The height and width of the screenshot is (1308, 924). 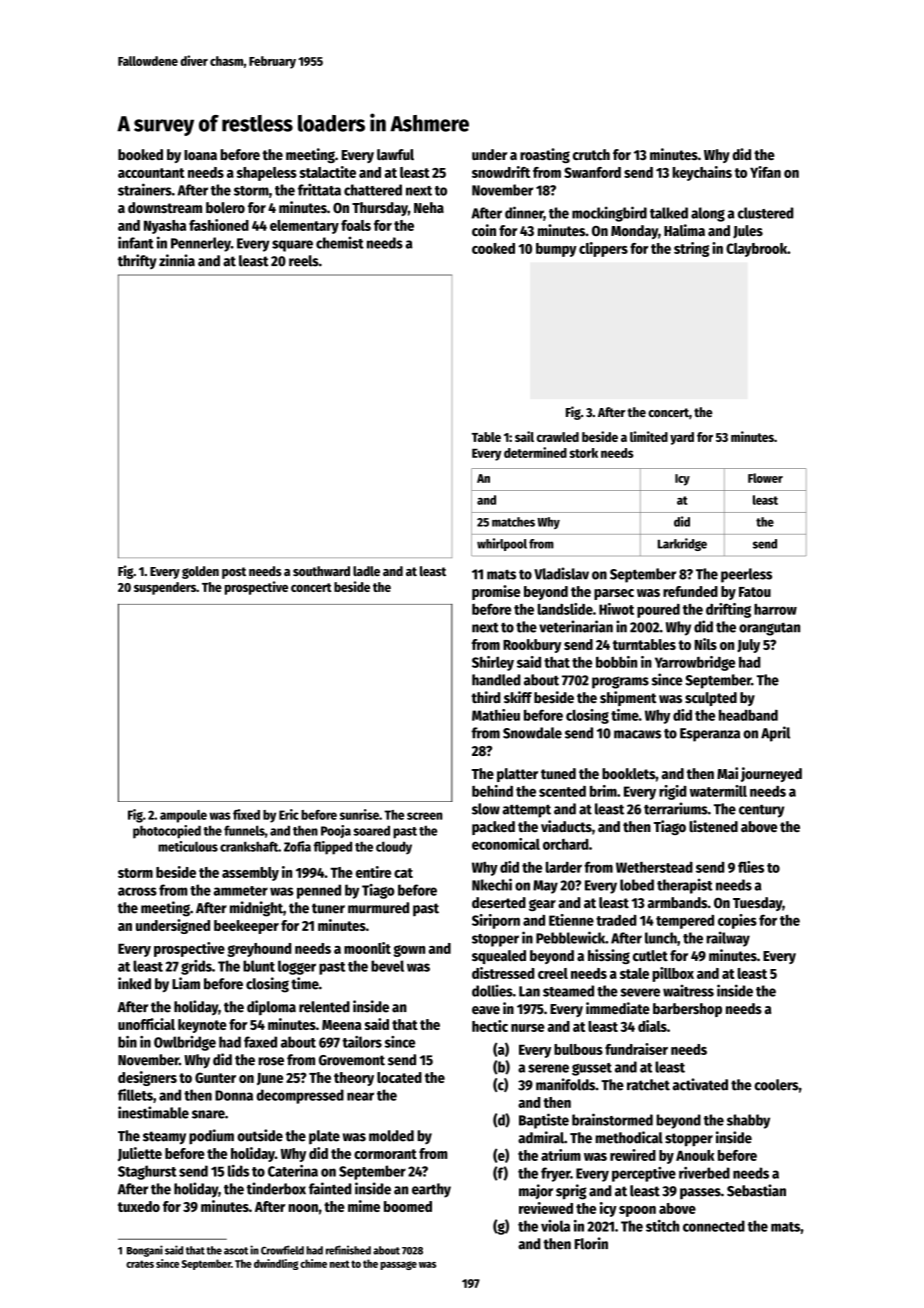 I want to click on foals, so click(x=356, y=225).
